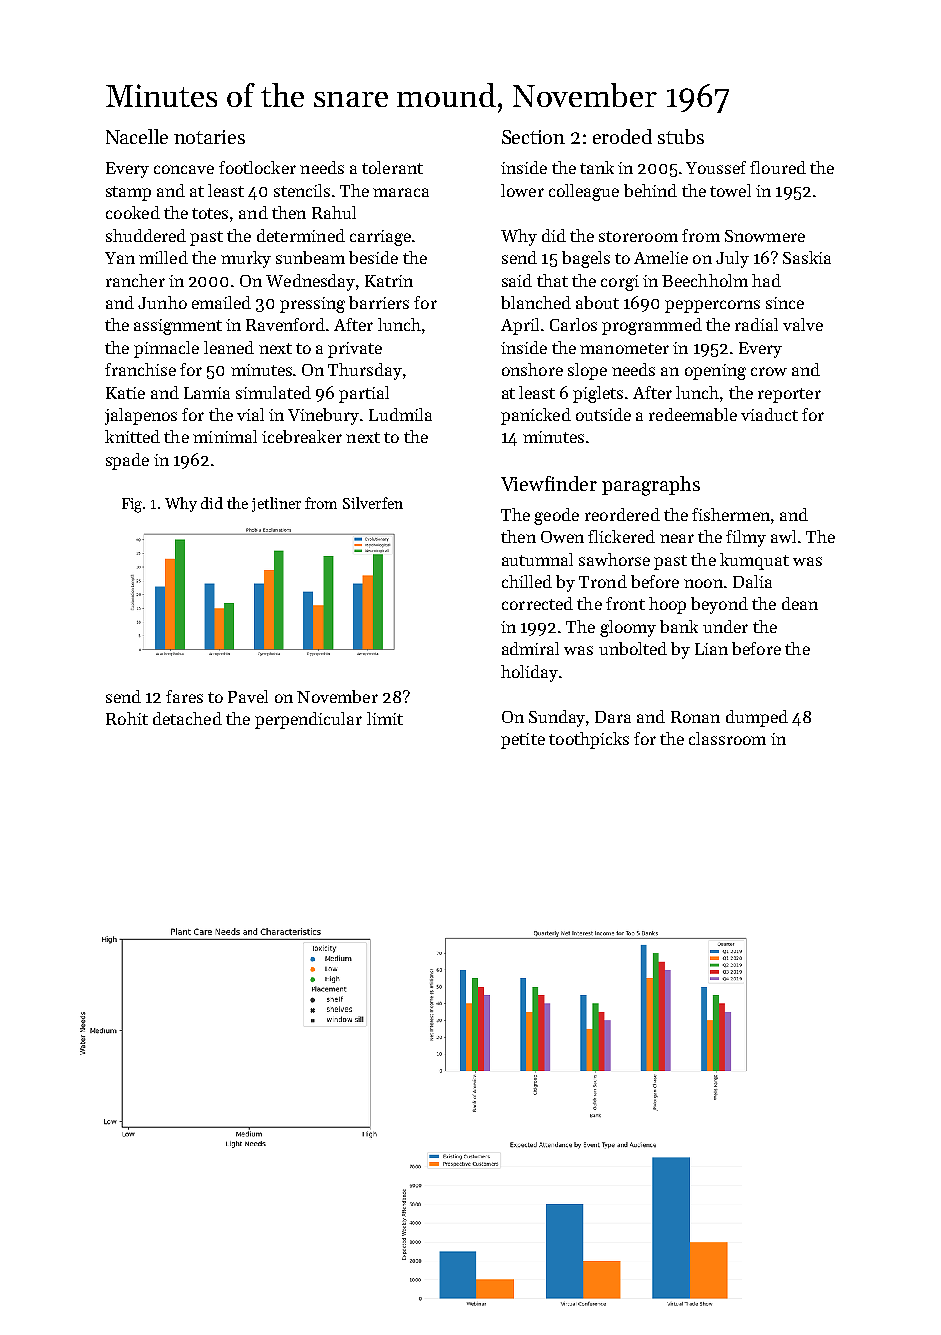 Image resolution: width=941 pixels, height=1335 pixels. What do you see at coordinates (757, 718) in the document?
I see `dumped` at bounding box center [757, 718].
